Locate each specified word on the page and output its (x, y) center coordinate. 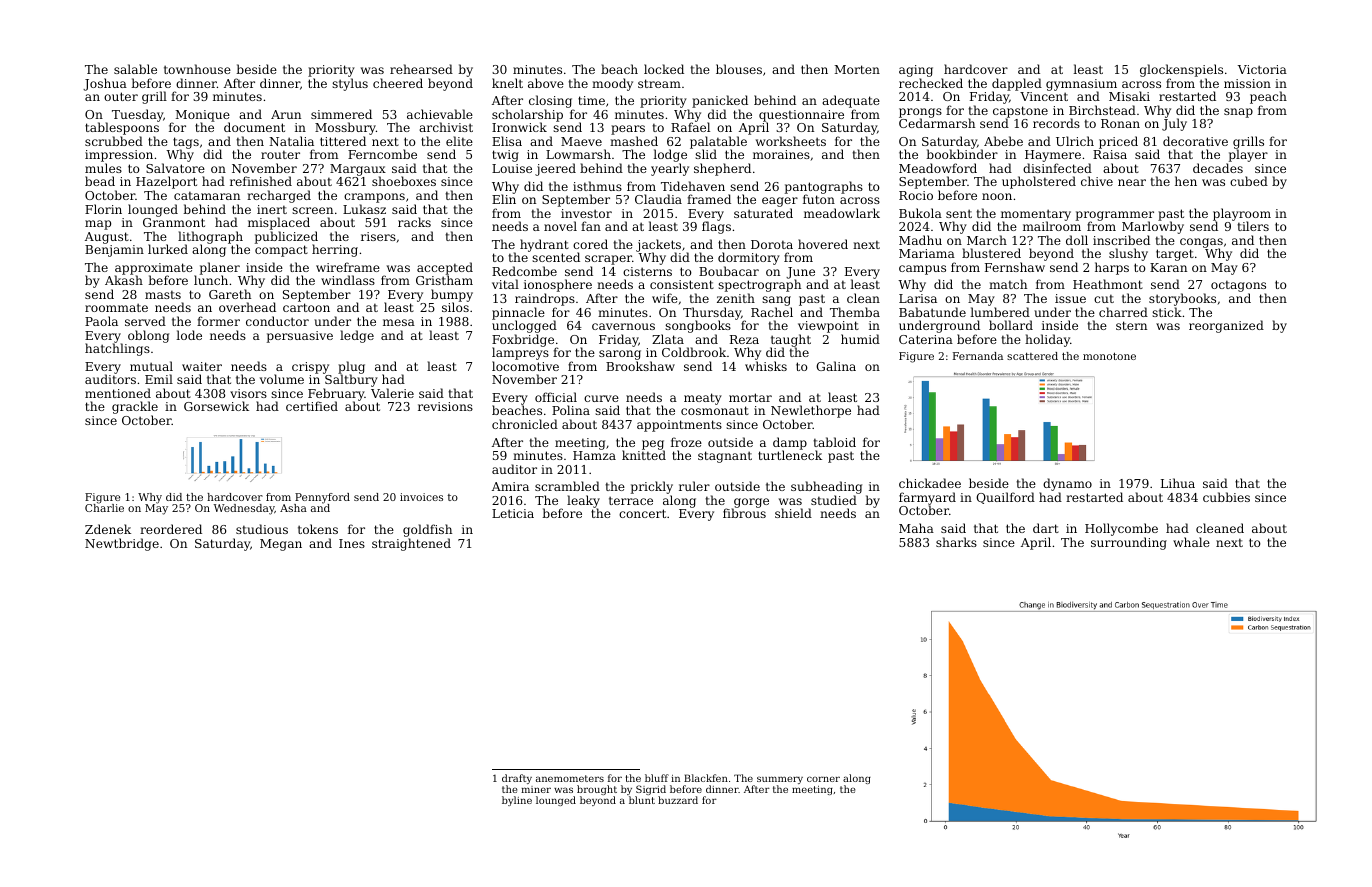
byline (517, 801)
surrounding (1129, 543)
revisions (445, 406)
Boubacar (729, 271)
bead (100, 181)
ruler (694, 486)
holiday (1047, 340)
